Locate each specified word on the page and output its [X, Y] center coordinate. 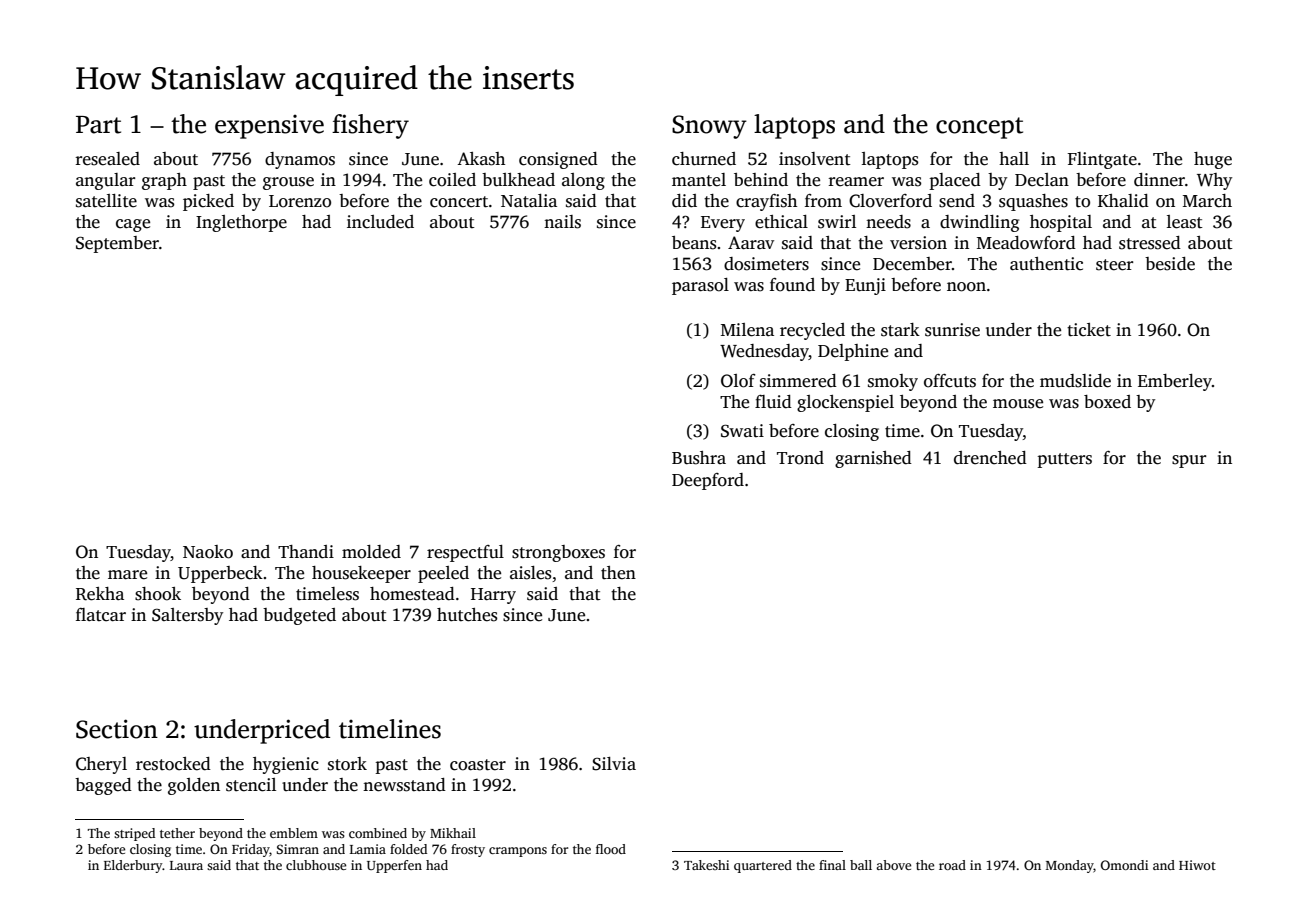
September [117, 244]
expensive [269, 127]
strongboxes [558, 553]
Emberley [1175, 382]
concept [979, 128]
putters [1064, 460]
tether [177, 833]
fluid [773, 402]
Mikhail [453, 833]
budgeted [299, 616]
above [893, 865]
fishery [370, 126]
